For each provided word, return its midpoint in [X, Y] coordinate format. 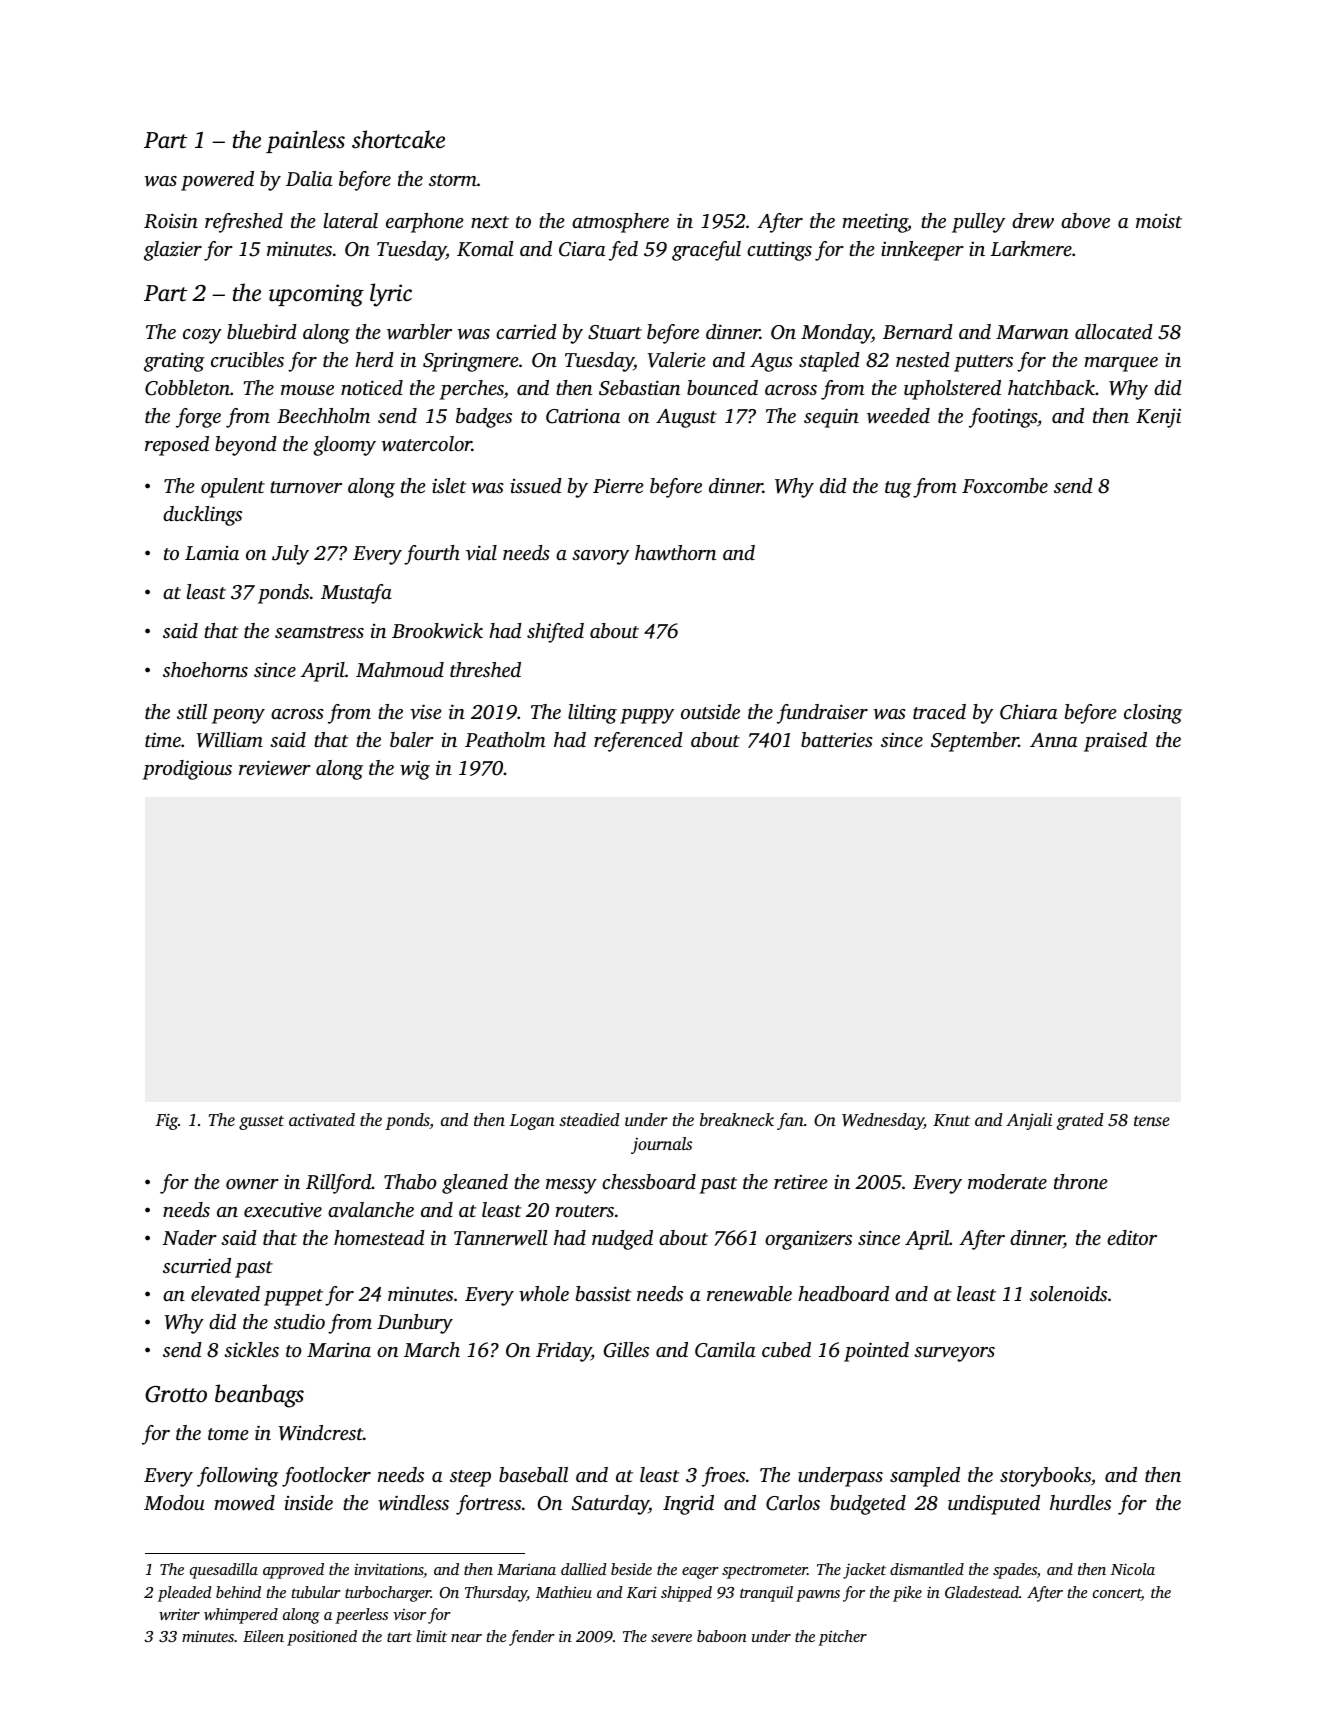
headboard [843, 1293]
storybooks [1045, 1477]
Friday [563, 1352]
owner [252, 1184]
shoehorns [205, 669]
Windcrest [321, 1433]
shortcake [398, 139]
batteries [837, 739]
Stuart [615, 332]
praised [1115, 742]
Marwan [1032, 332]
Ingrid [688, 1505]
